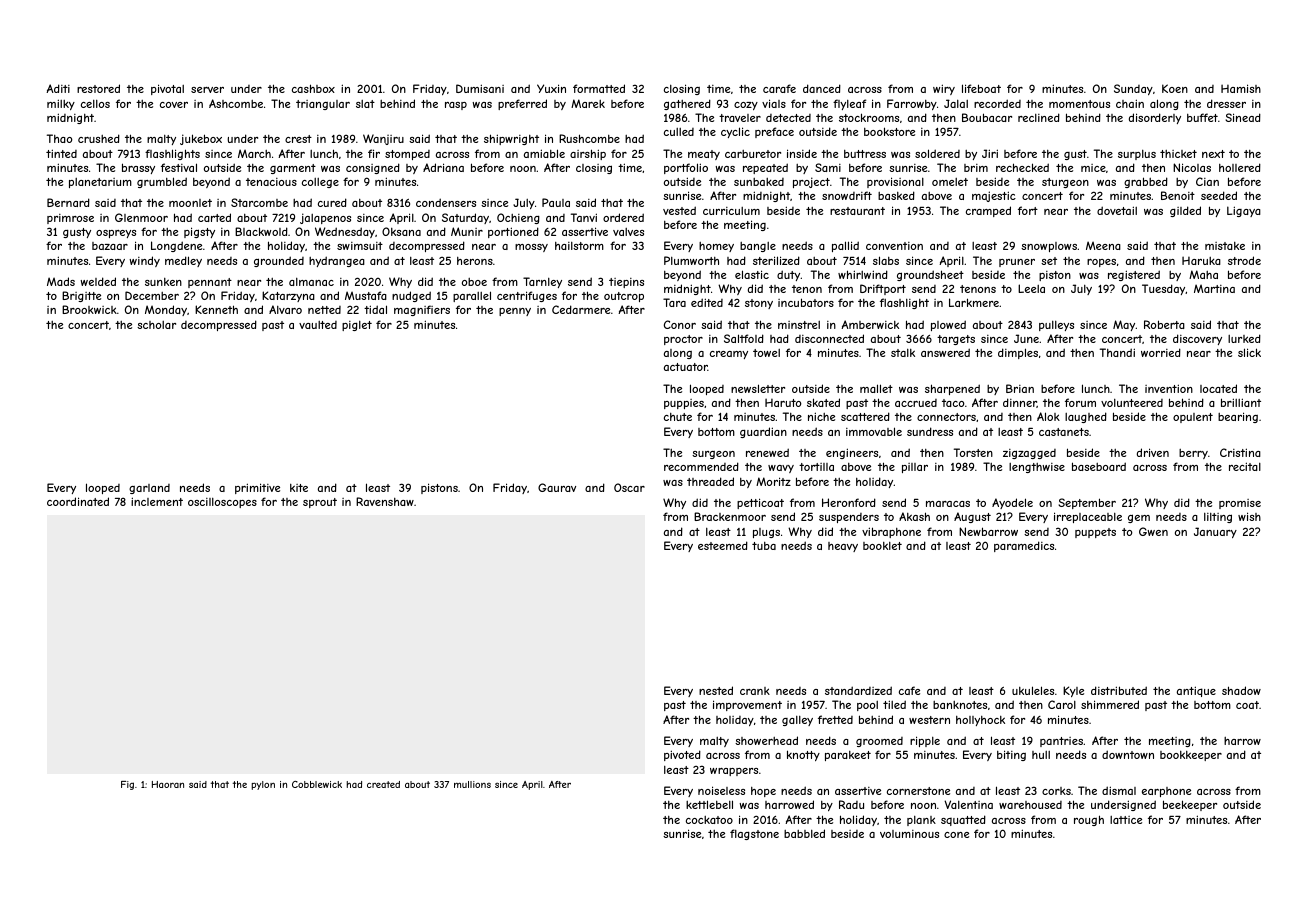 The image size is (1308, 924). What do you see at coordinates (263, 785) in the document?
I see `pylon` at bounding box center [263, 785].
